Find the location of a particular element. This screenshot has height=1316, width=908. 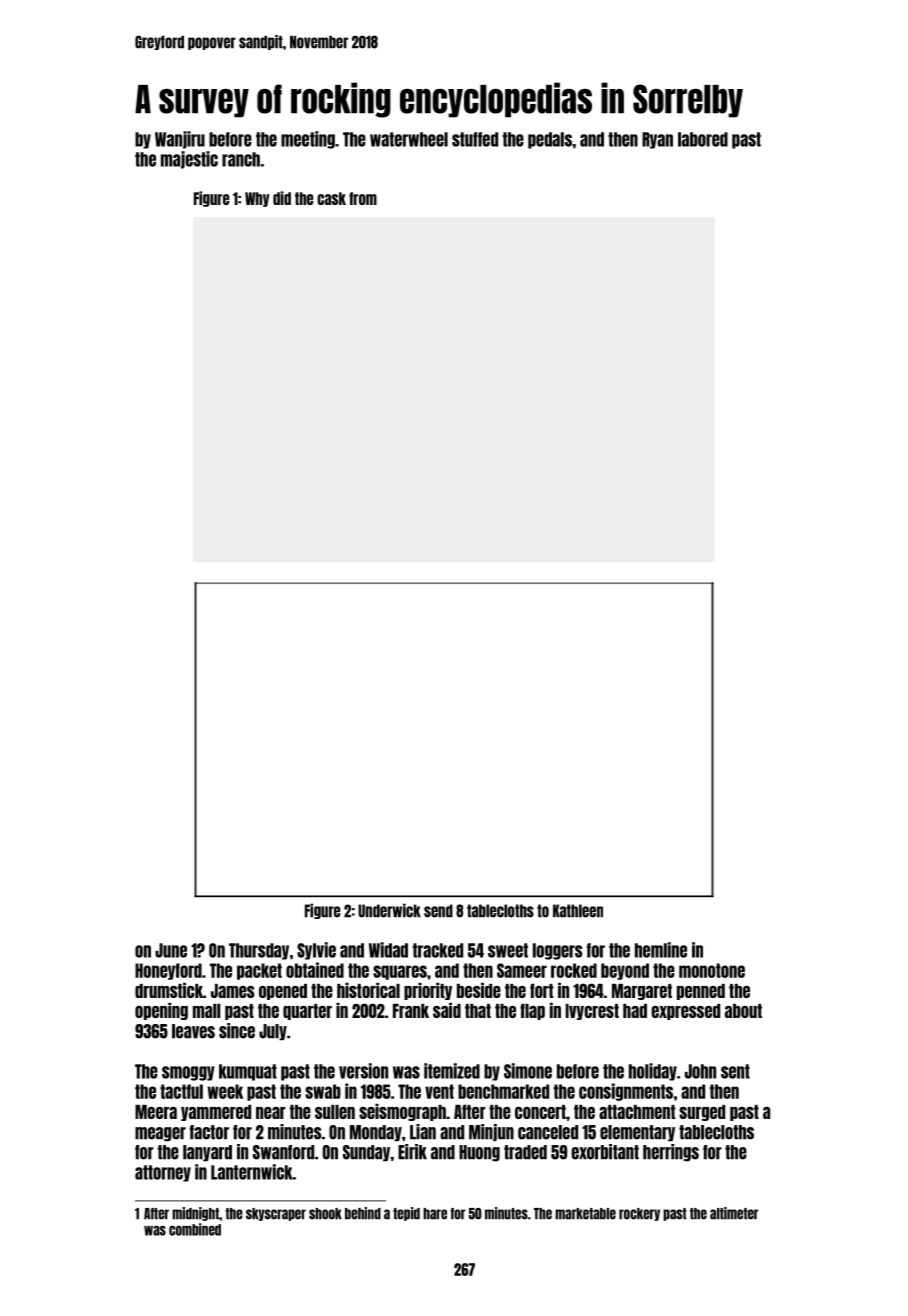

fort is located at coordinates (541, 990).
